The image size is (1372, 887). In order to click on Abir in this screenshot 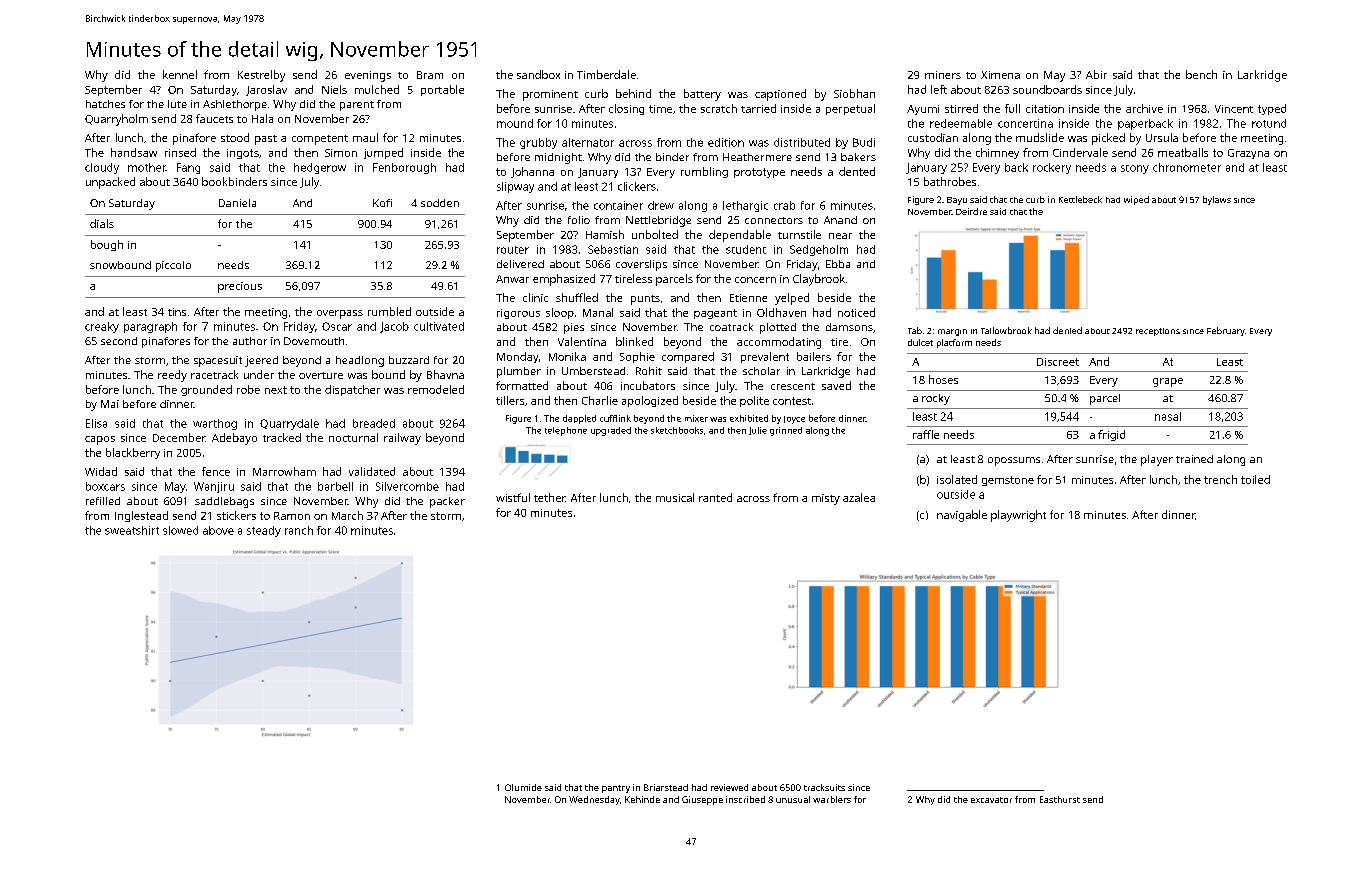, I will do `click(1096, 74)`.
